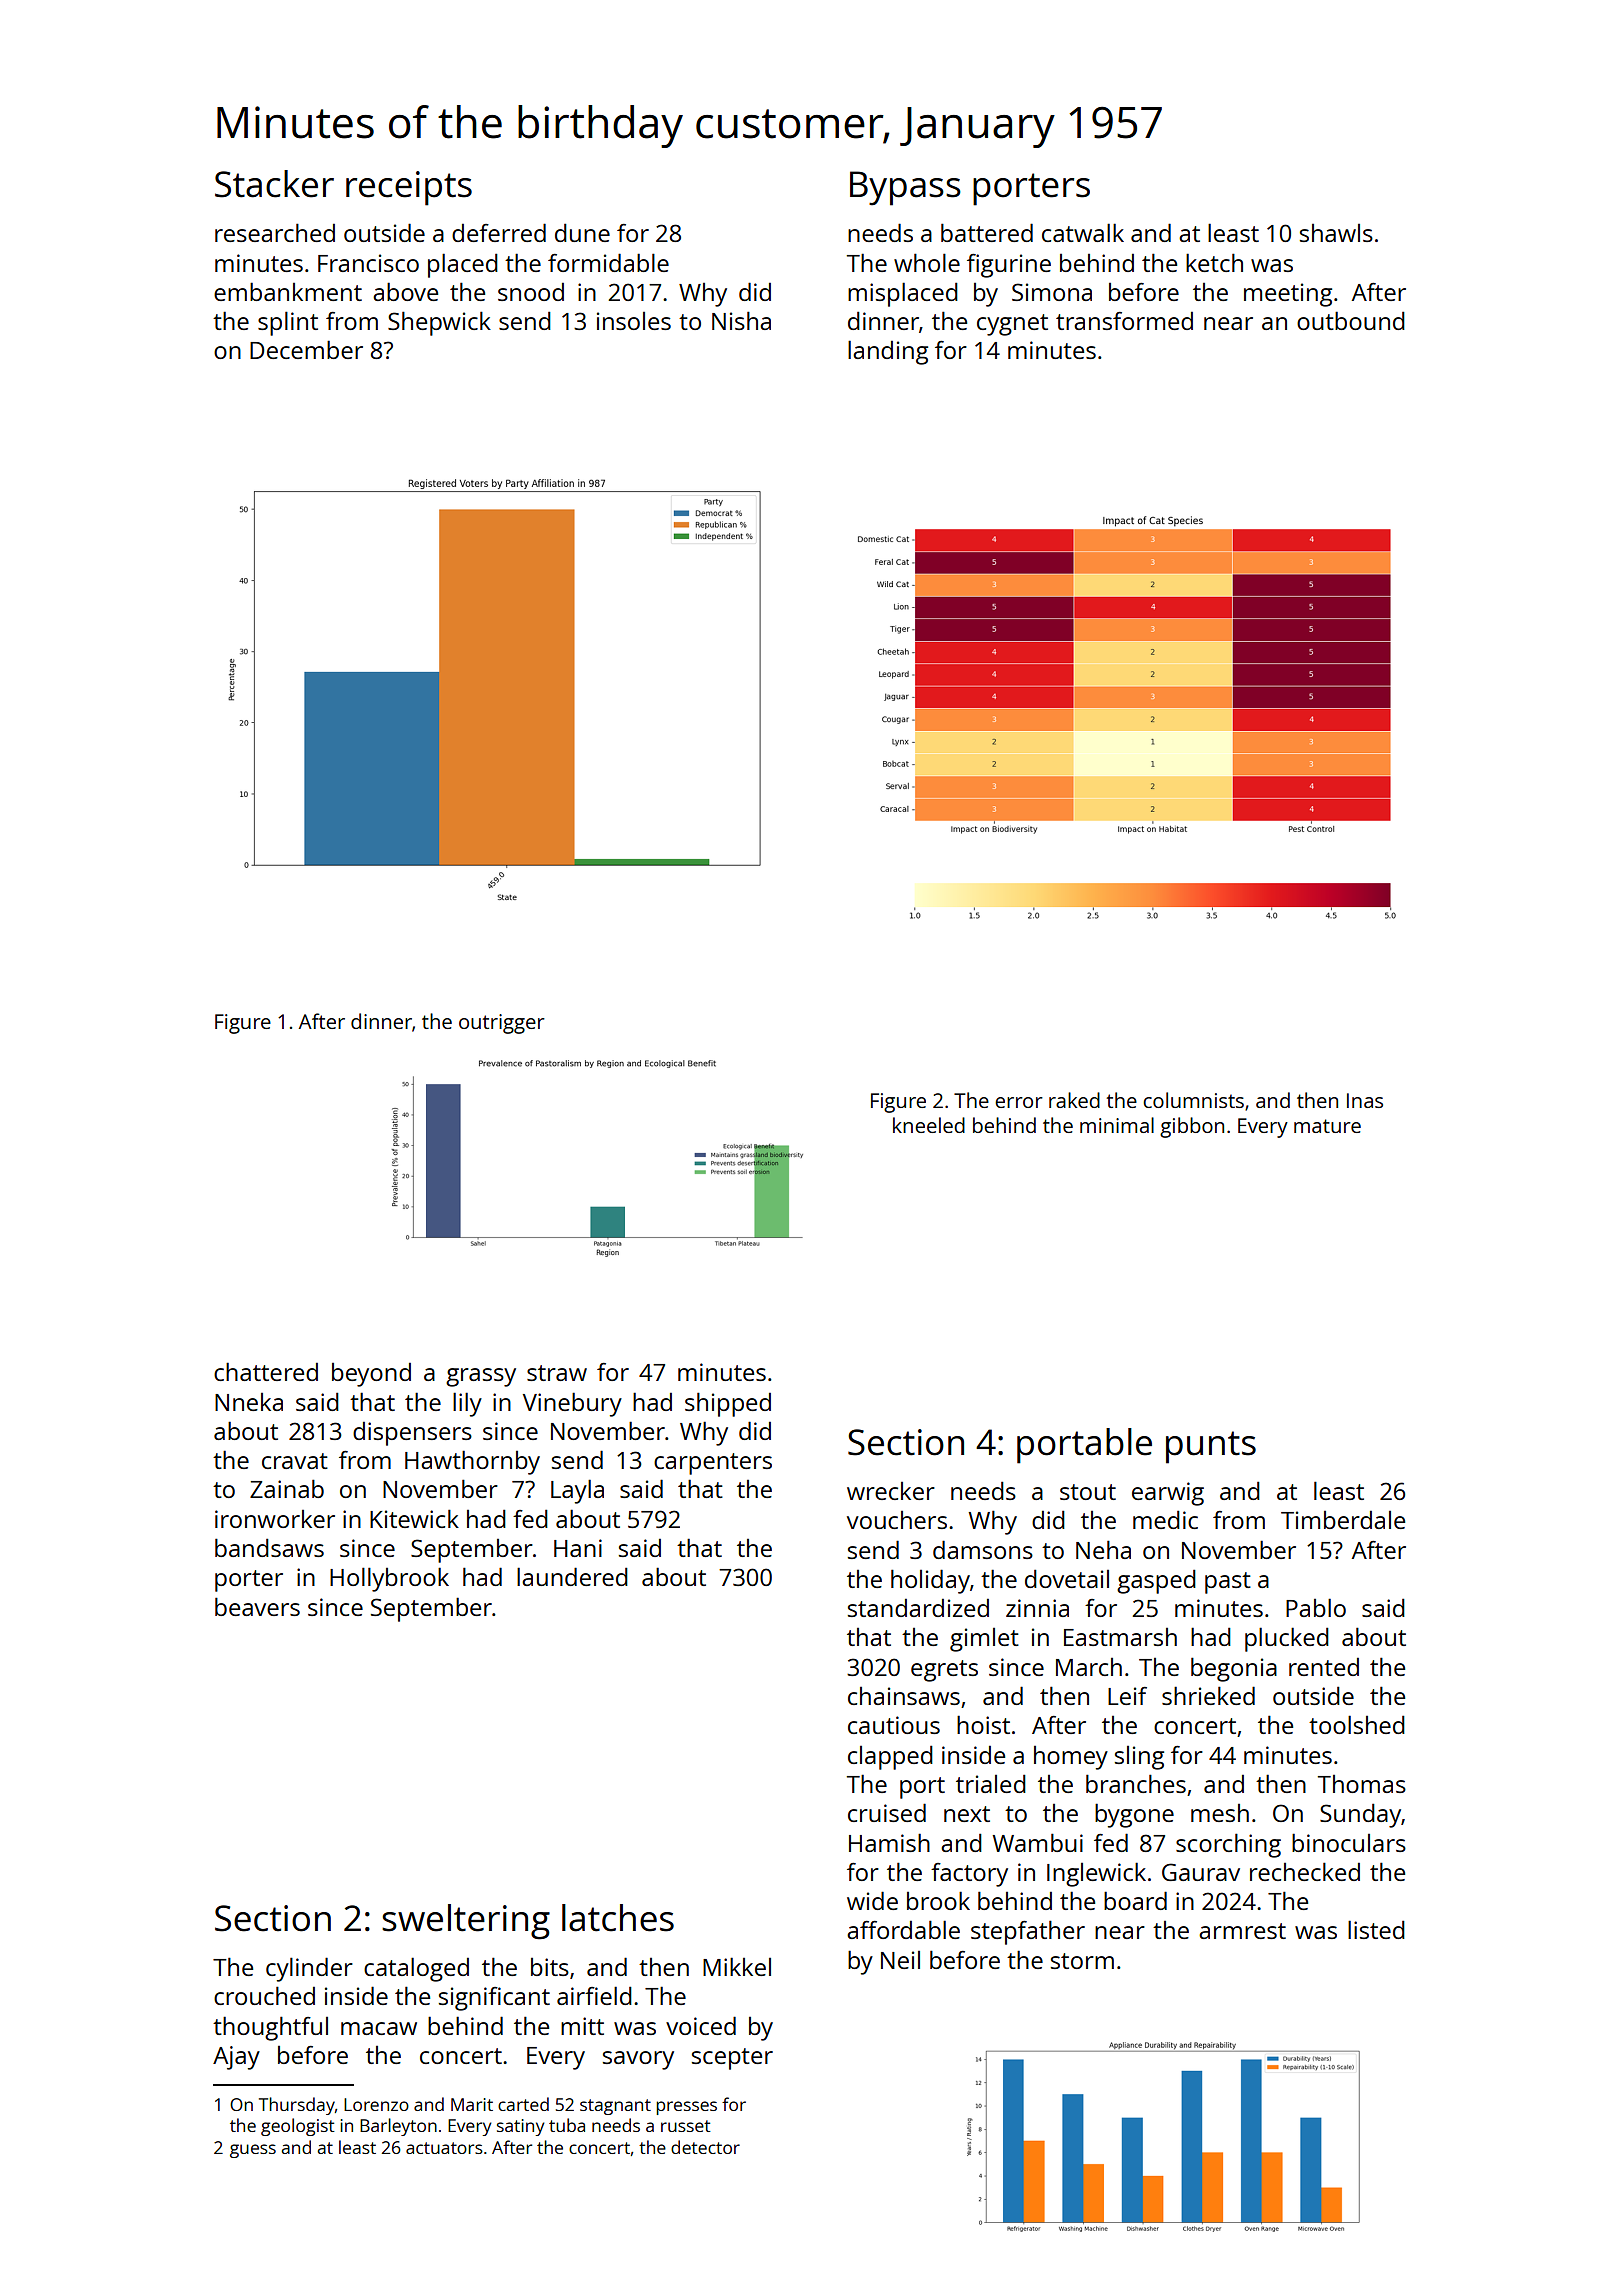 The width and height of the screenshot is (1620, 2292). I want to click on punts, so click(1211, 1447).
